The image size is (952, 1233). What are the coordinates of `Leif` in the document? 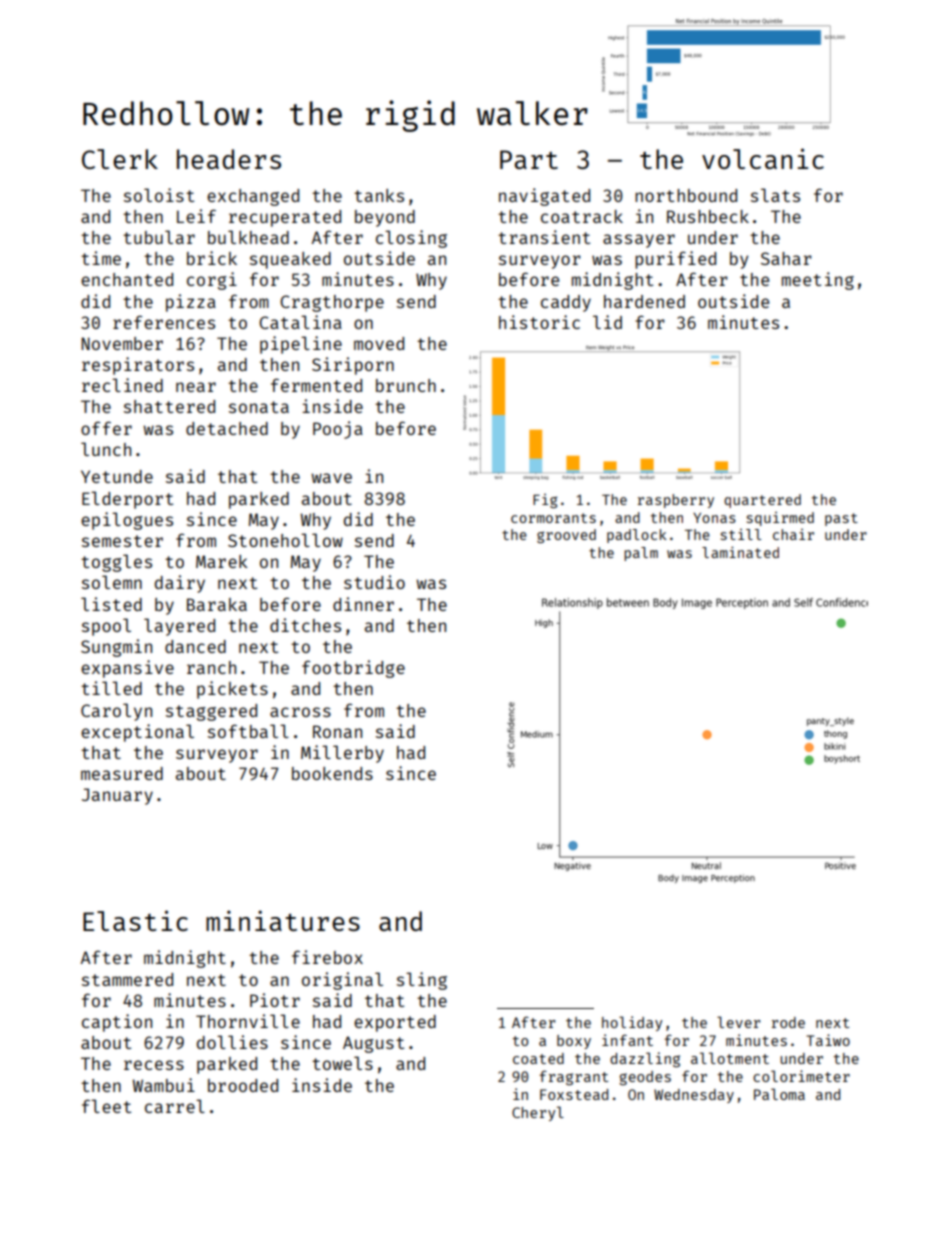 It's located at (196, 216).
